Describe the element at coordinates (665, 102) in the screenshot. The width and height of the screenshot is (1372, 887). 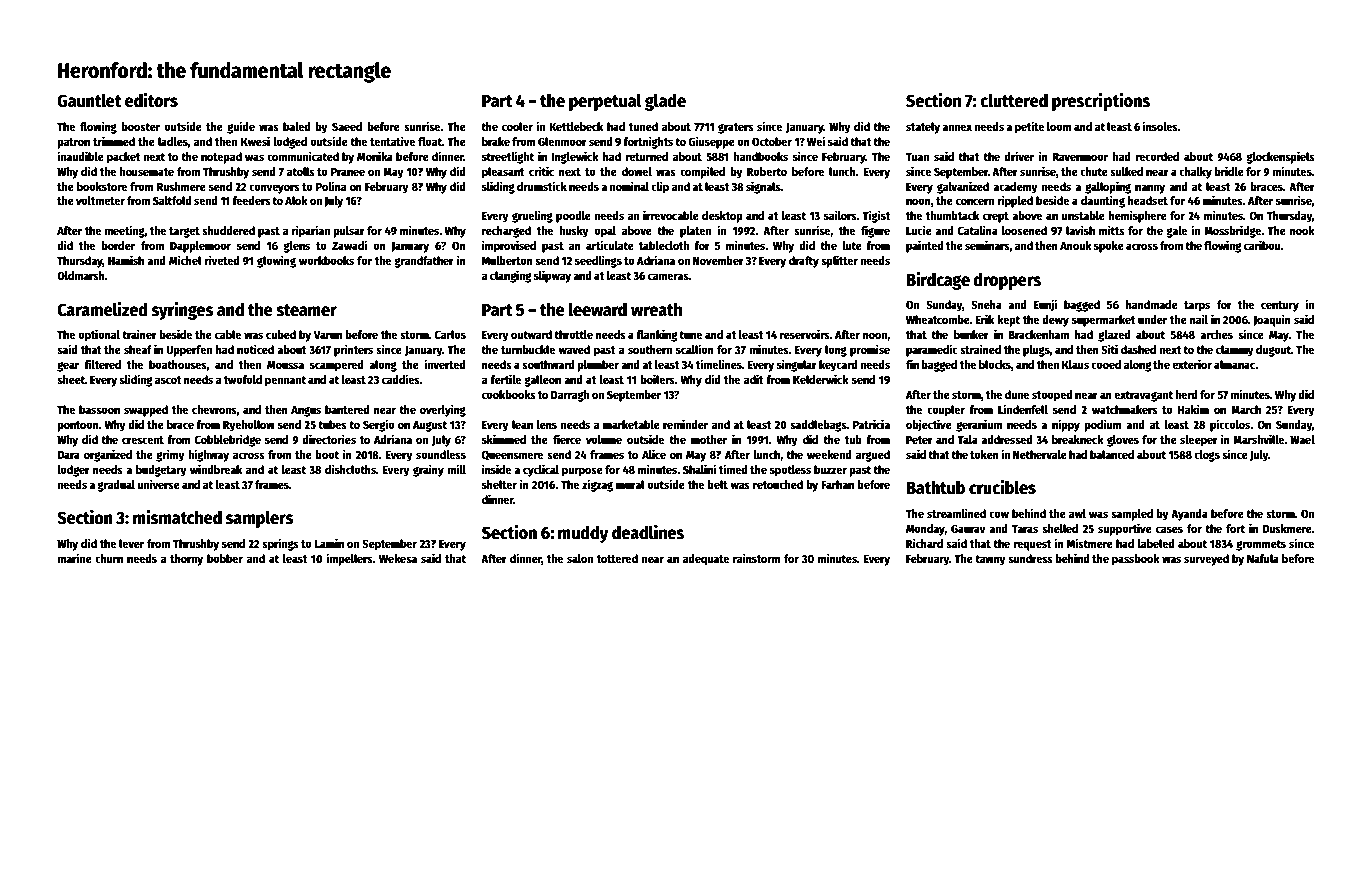
I see `glade` at that location.
